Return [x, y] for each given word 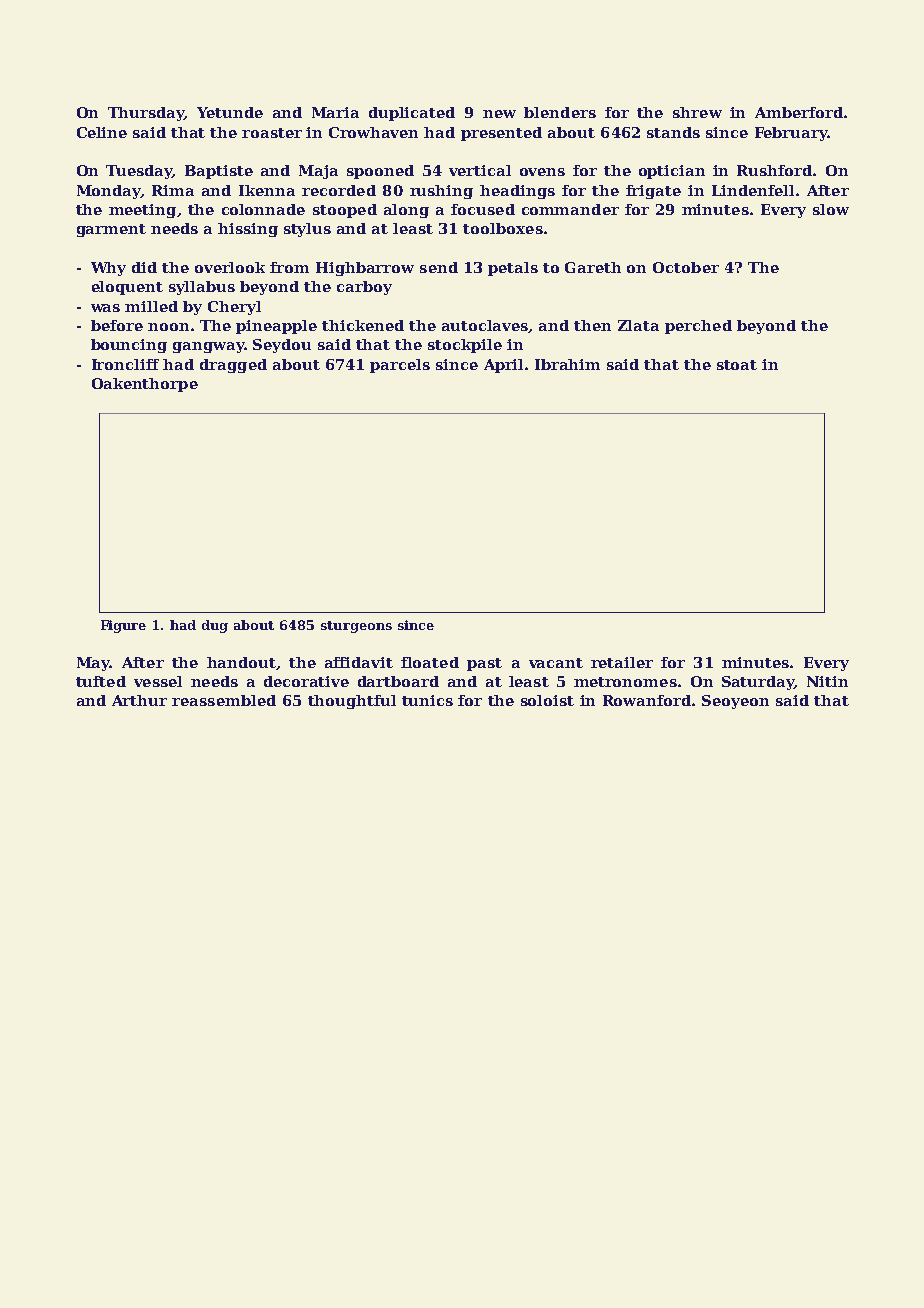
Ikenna [267, 190]
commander [570, 209]
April [503, 366]
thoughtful [352, 702]
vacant [556, 663]
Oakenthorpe [145, 385]
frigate [653, 192]
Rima [173, 190]
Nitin [827, 681]
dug [215, 626]
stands [673, 132]
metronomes [625, 682]
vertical [480, 170]
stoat [737, 365]
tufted [101, 681]
